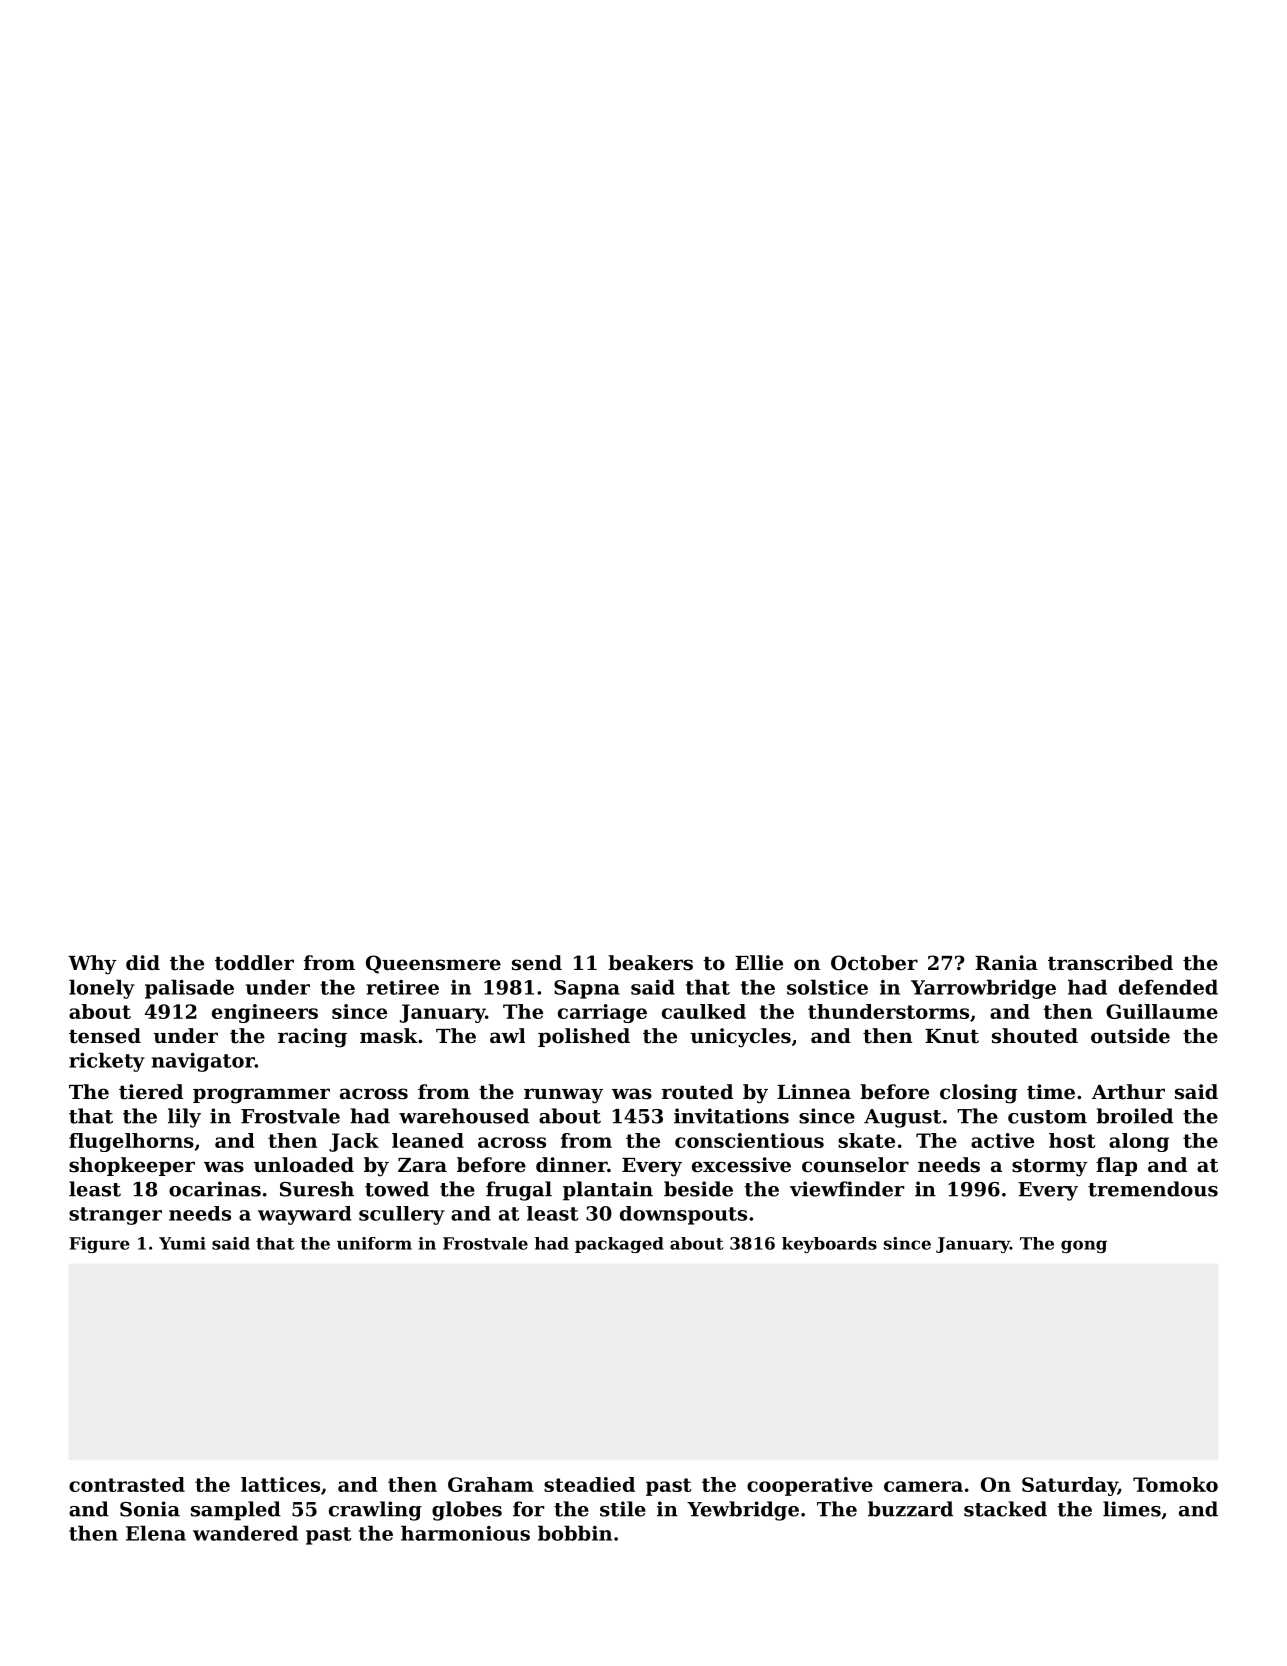 The height and width of the document is (1666, 1287). I want to click on keyboards, so click(829, 1245).
